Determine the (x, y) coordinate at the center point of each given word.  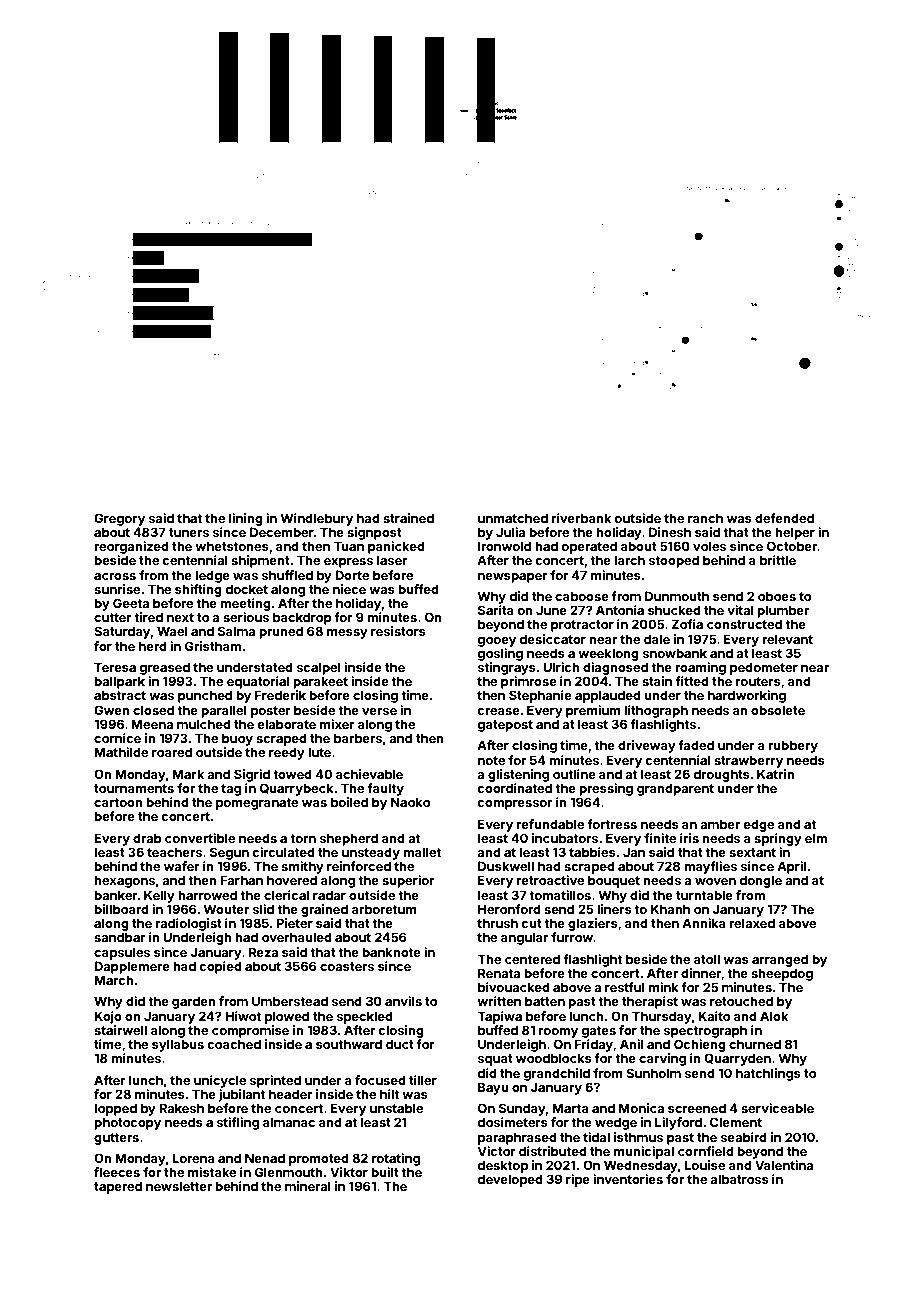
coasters (347, 966)
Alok (774, 1016)
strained (408, 518)
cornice (117, 738)
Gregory (119, 519)
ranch (705, 518)
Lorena (193, 1158)
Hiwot (243, 1016)
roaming (700, 668)
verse (379, 711)
